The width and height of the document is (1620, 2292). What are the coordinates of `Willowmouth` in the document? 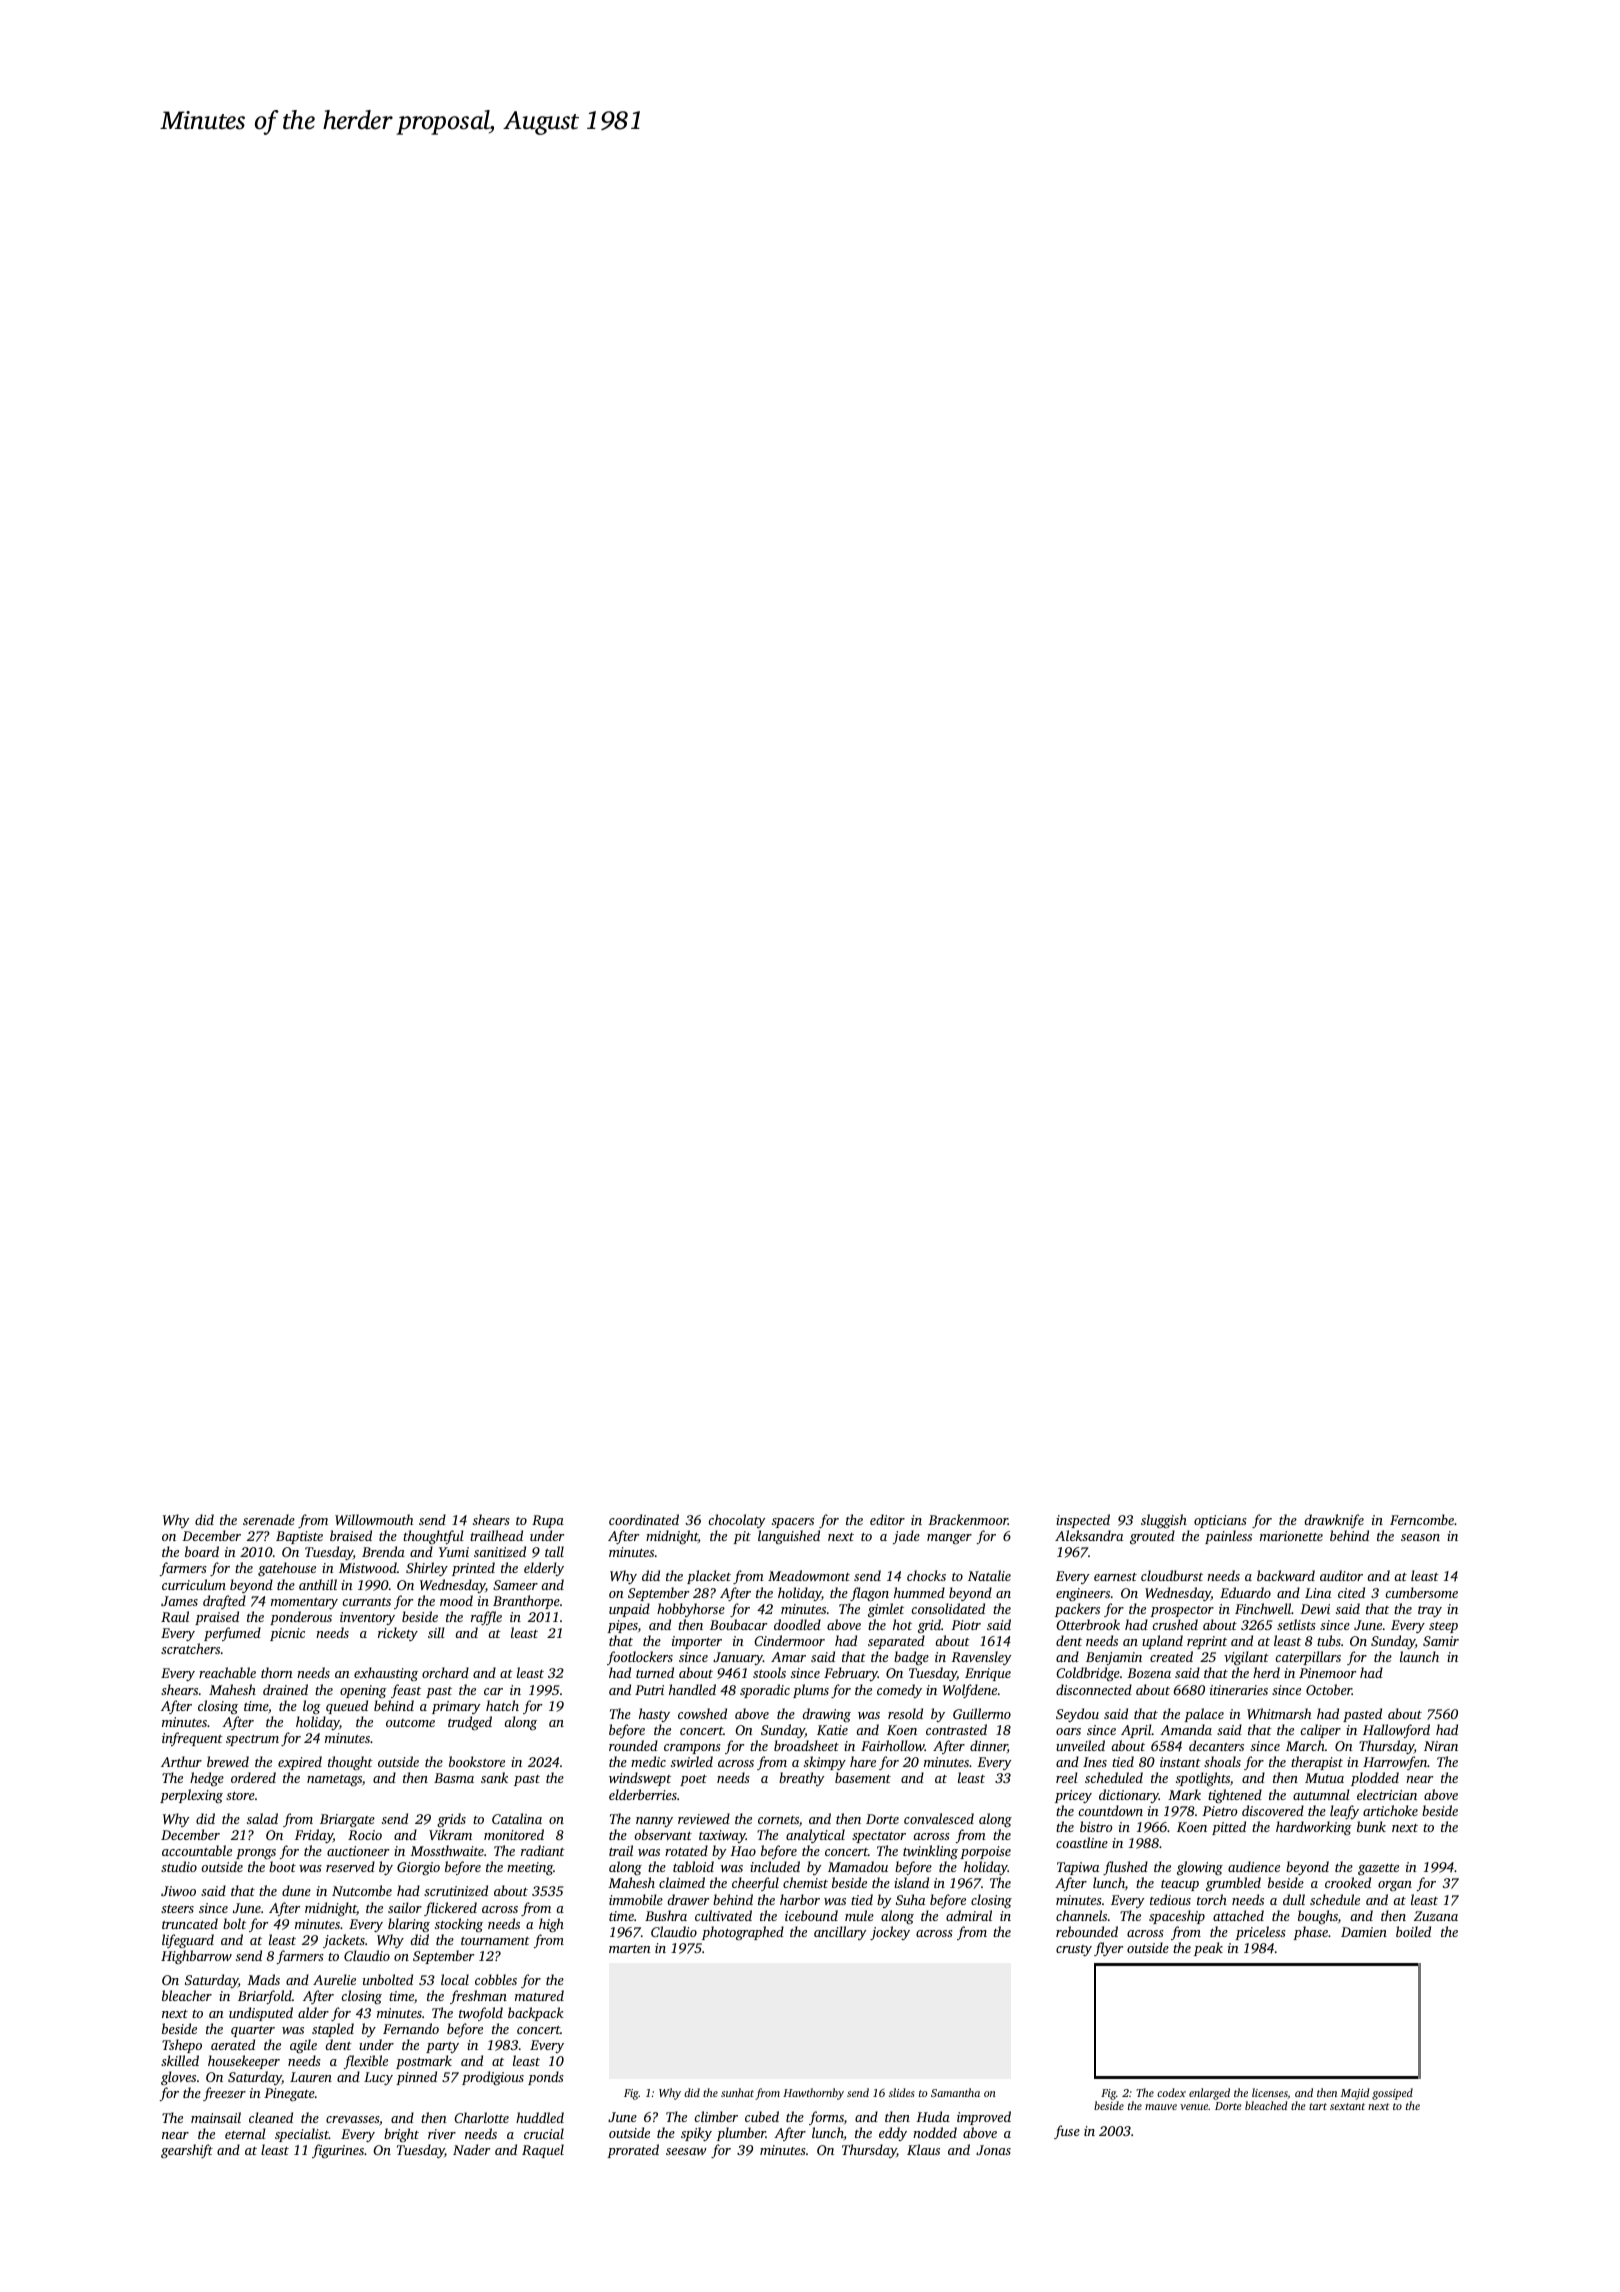 It's located at (374, 1519).
